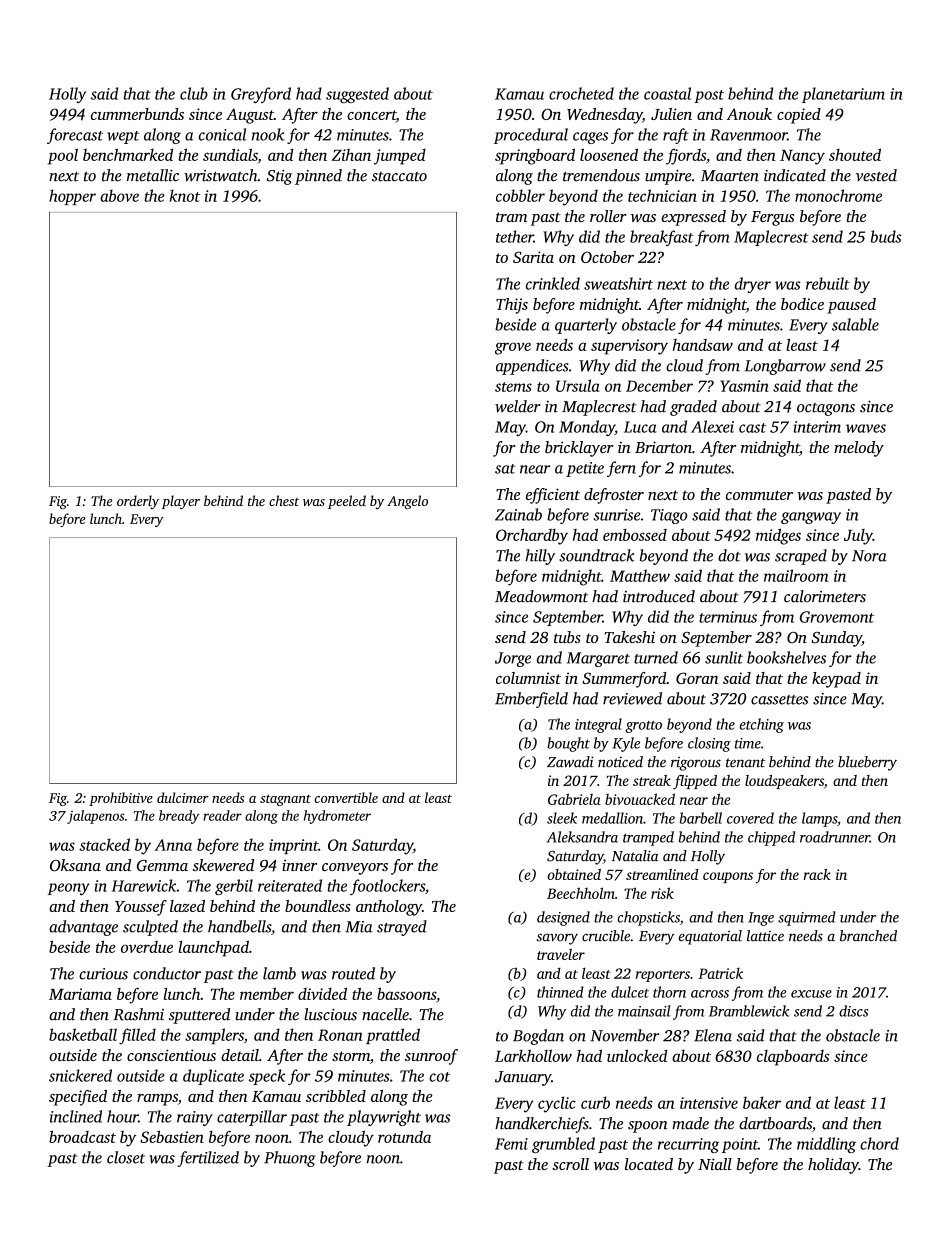 This screenshot has height=1233, width=952. Describe the element at coordinates (138, 502) in the screenshot. I see `orderly` at that location.
